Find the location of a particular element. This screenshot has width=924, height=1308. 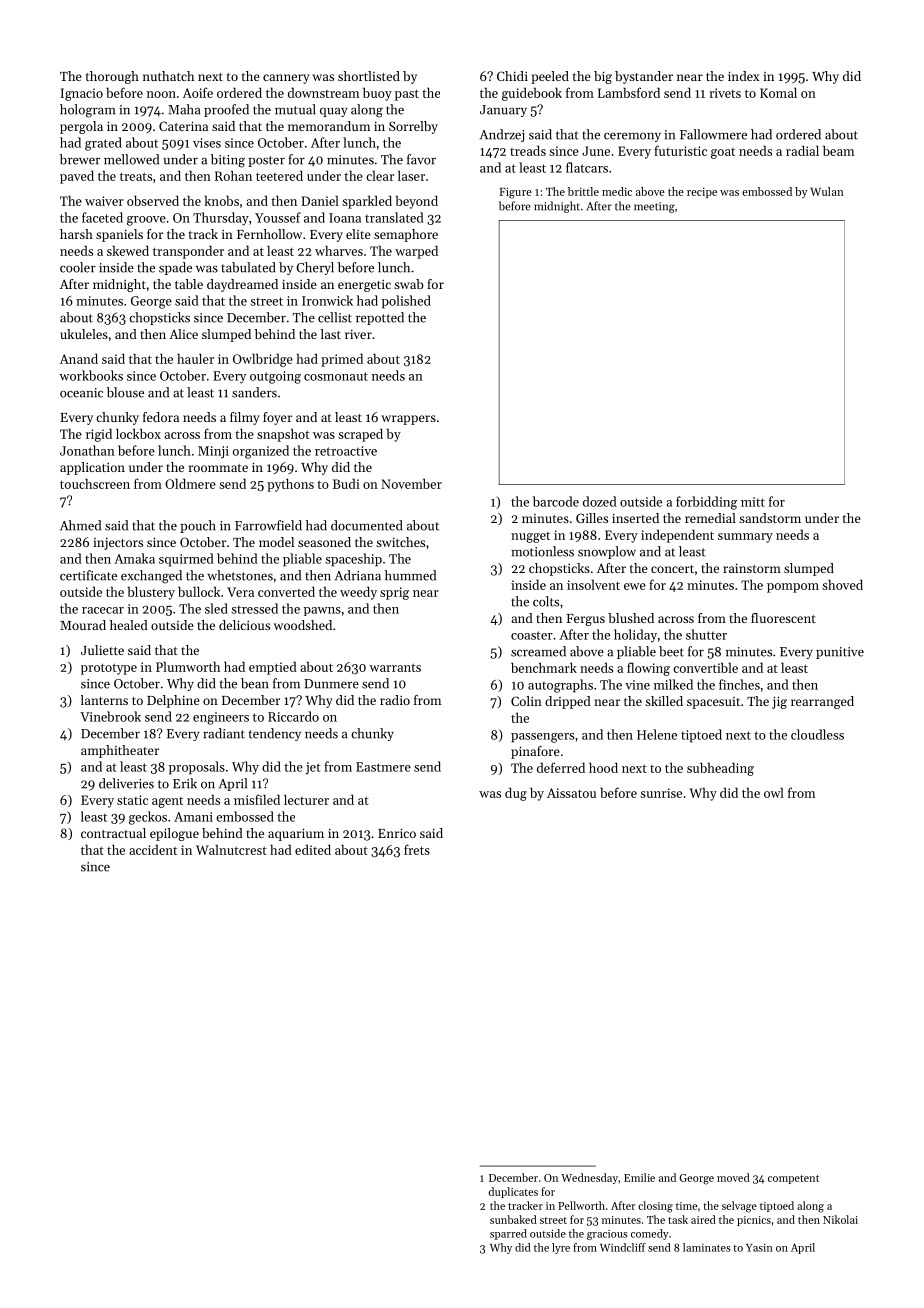

sparred is located at coordinates (508, 1234).
